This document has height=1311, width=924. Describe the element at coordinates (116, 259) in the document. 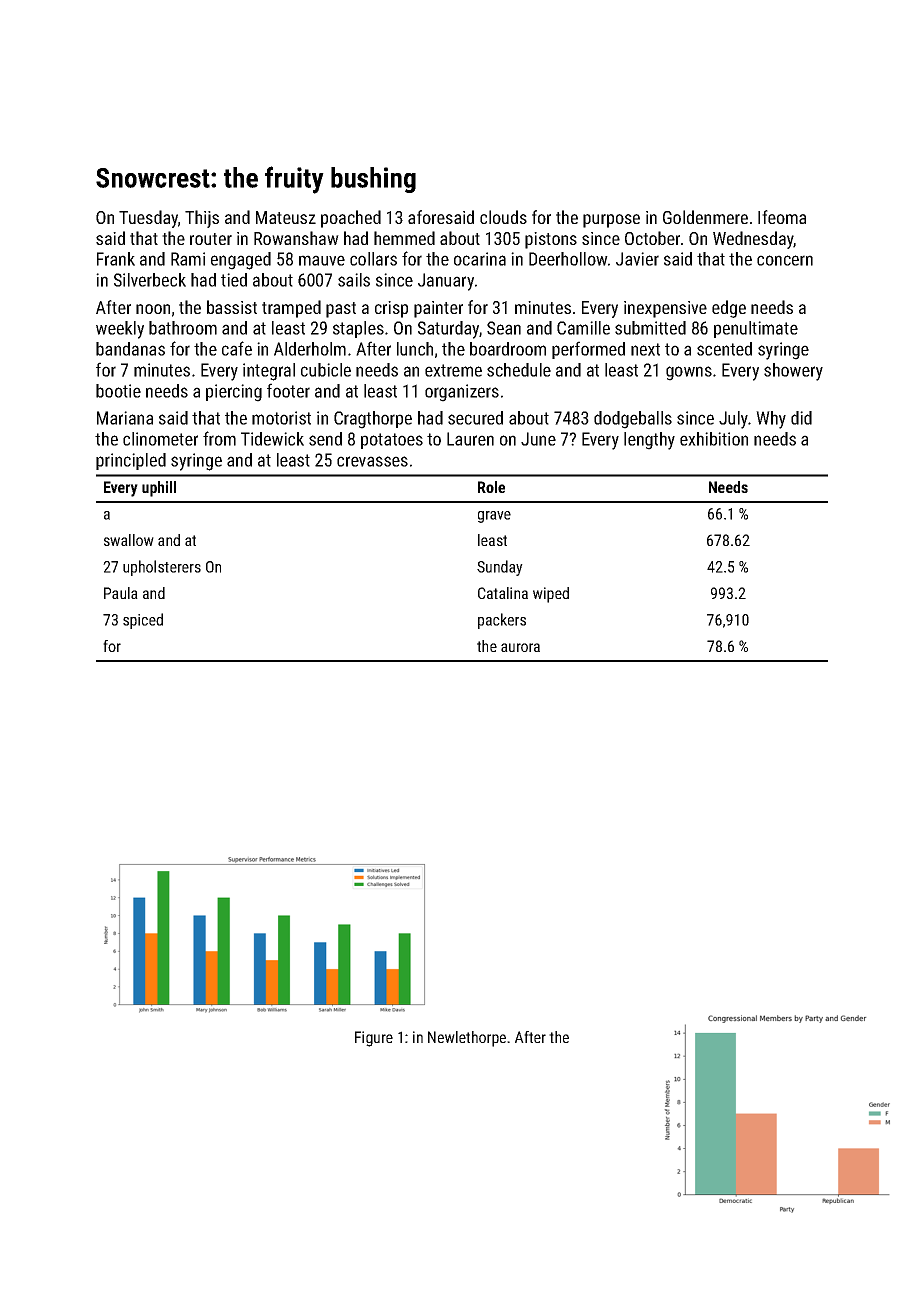

I see `Frank` at that location.
